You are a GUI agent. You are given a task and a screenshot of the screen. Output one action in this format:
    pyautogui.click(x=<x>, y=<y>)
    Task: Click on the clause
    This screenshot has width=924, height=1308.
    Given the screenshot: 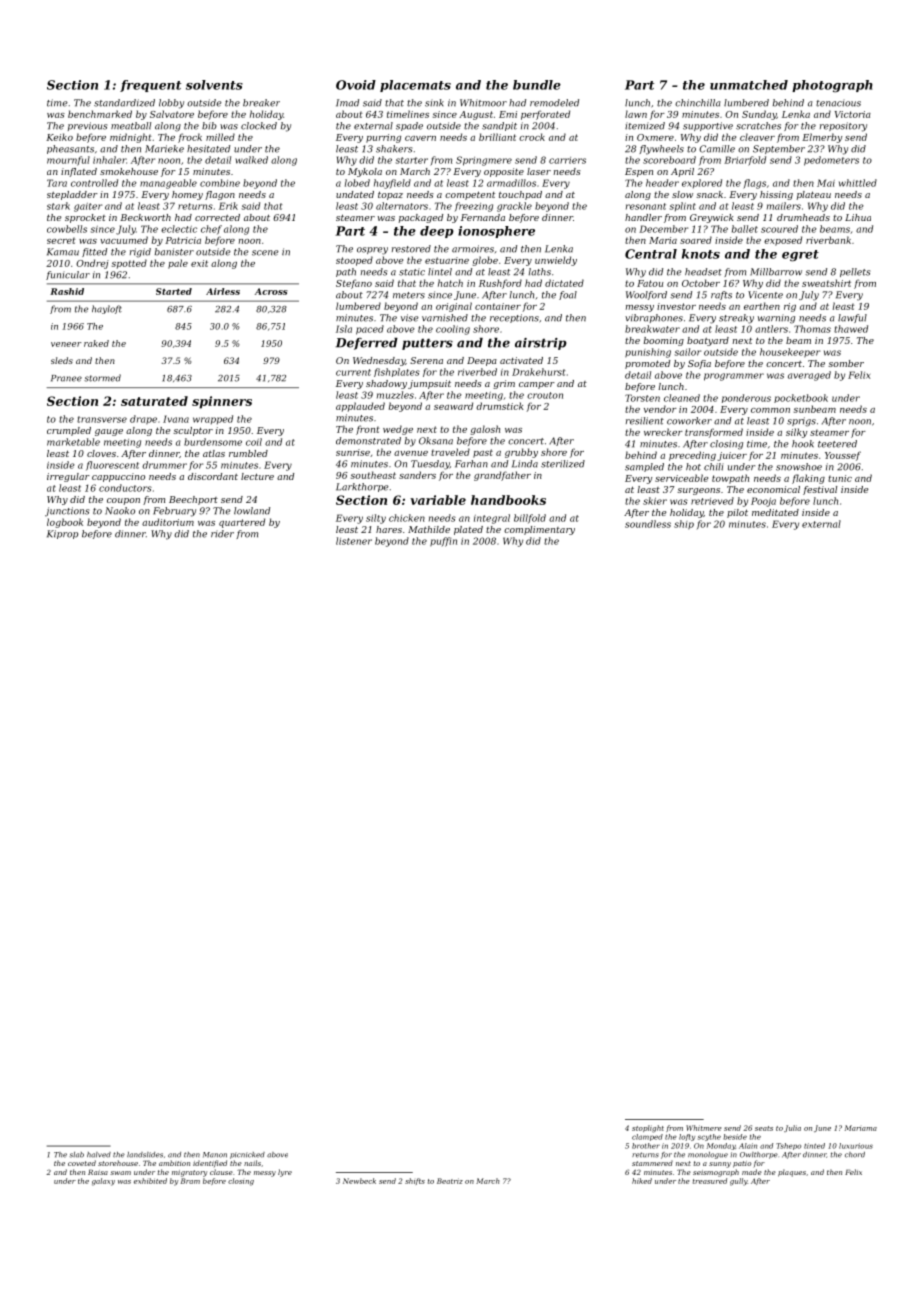 What is the action you would take?
    pyautogui.click(x=221, y=1172)
